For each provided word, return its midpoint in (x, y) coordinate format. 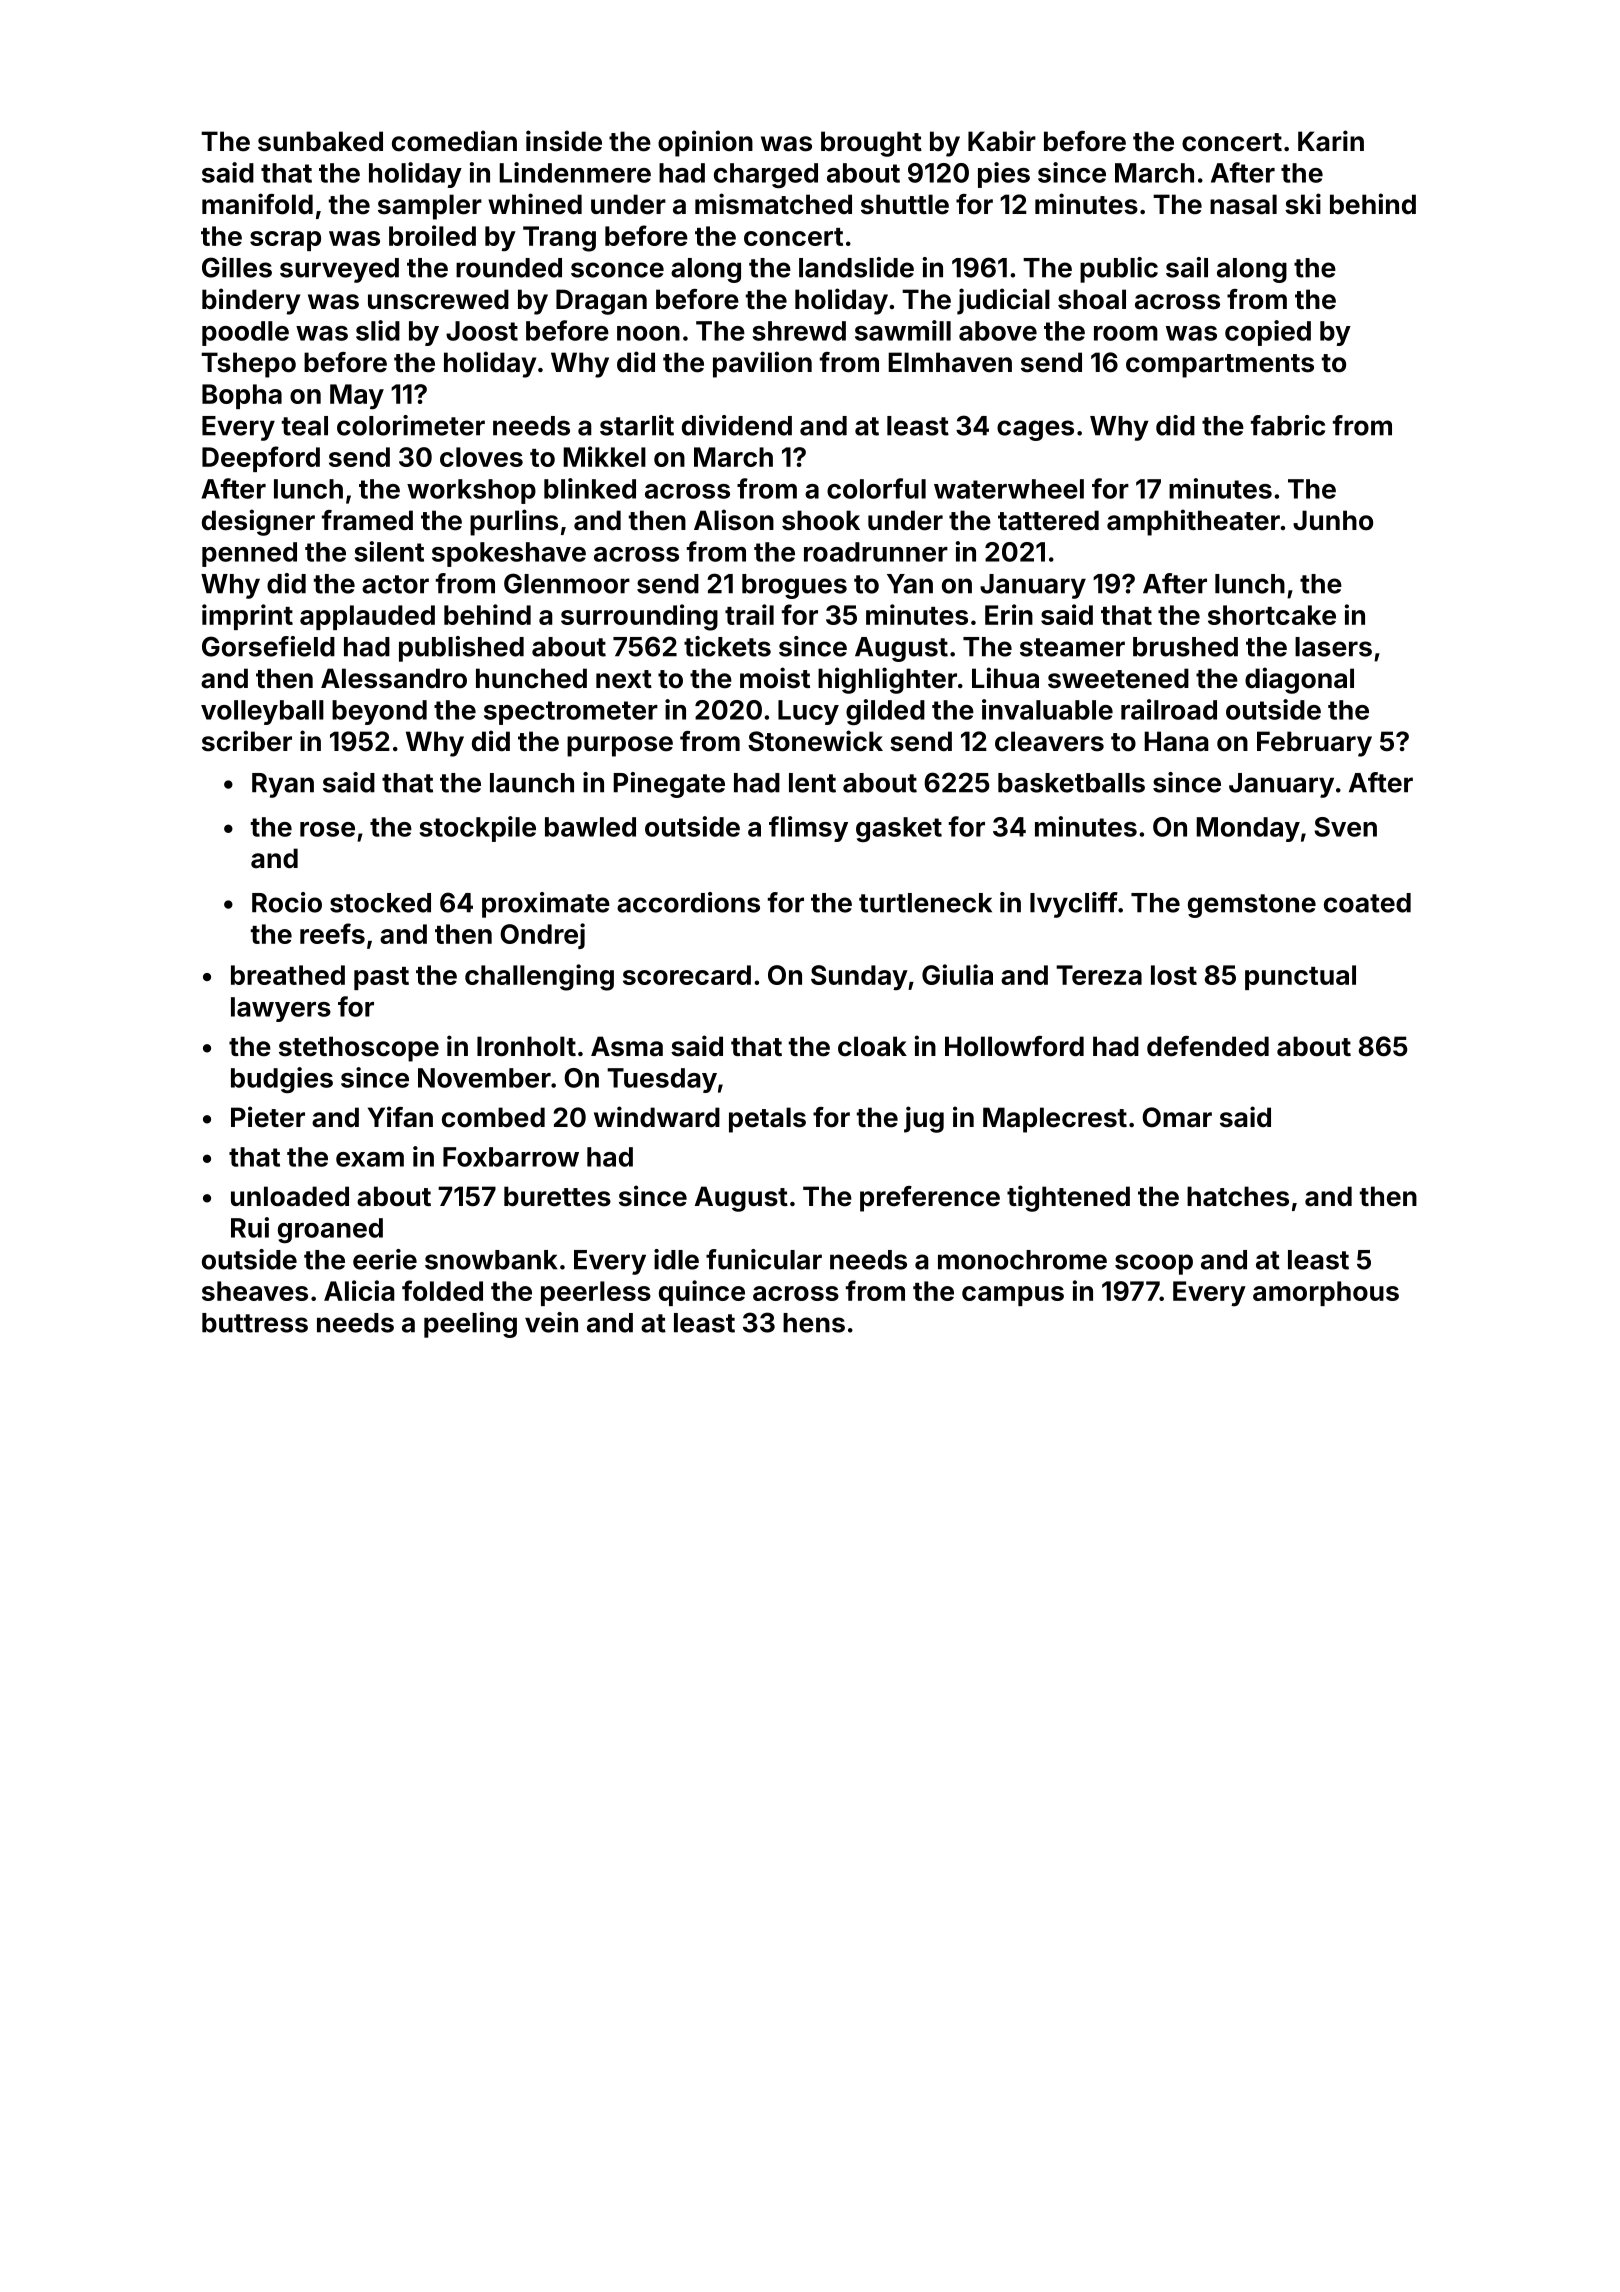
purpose (620, 746)
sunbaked (320, 141)
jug (924, 1119)
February (1314, 744)
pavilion (762, 364)
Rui (250, 1227)
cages (1035, 430)
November (484, 1078)
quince (702, 1293)
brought (871, 144)
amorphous (1326, 1293)
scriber (247, 741)
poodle (245, 333)
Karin (1331, 141)
